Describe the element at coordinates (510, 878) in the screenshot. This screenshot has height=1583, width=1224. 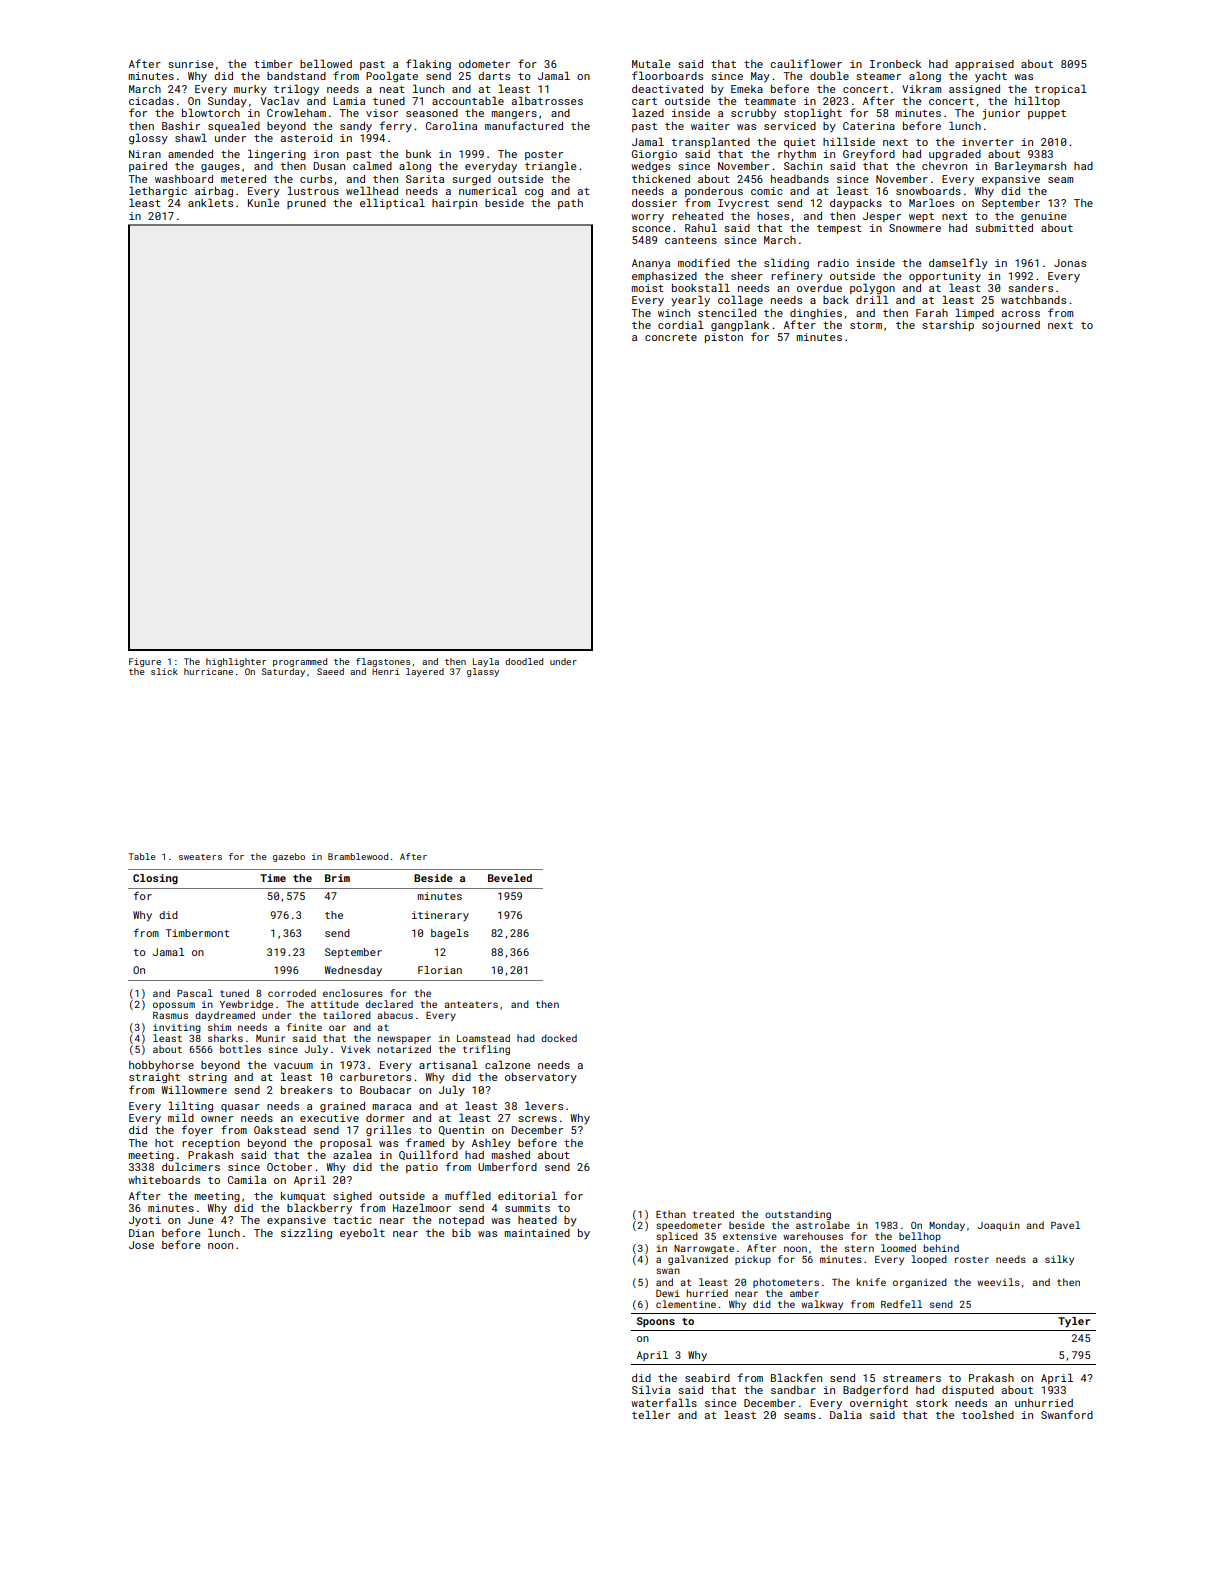
I see `Beveled` at that location.
